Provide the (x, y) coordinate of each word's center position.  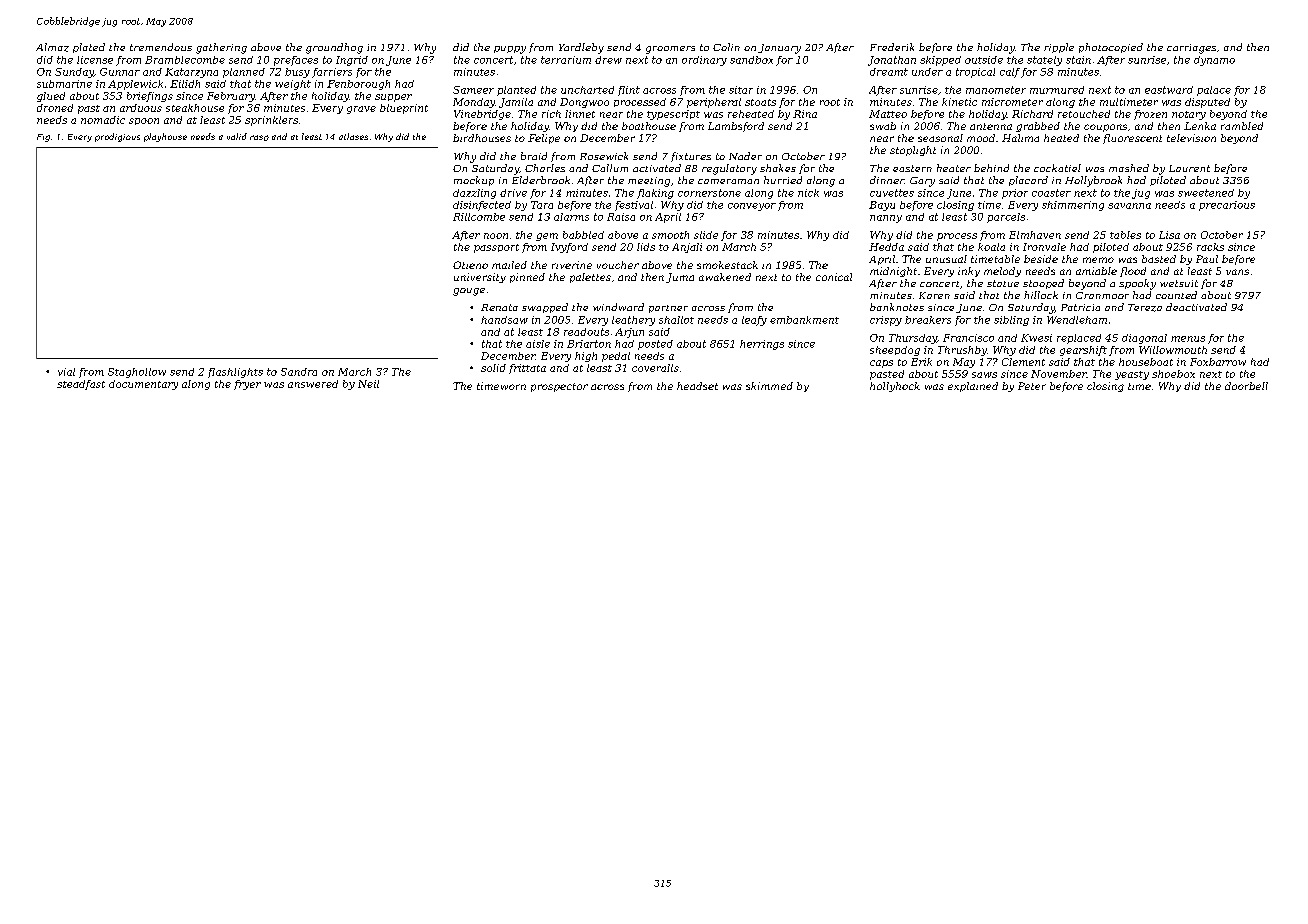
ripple (1059, 48)
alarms (571, 217)
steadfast (81, 385)
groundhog (334, 48)
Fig (43, 138)
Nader (745, 156)
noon (496, 236)
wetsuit (1179, 283)
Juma (680, 278)
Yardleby (581, 48)
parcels (1006, 218)
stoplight (913, 151)
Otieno (470, 265)
